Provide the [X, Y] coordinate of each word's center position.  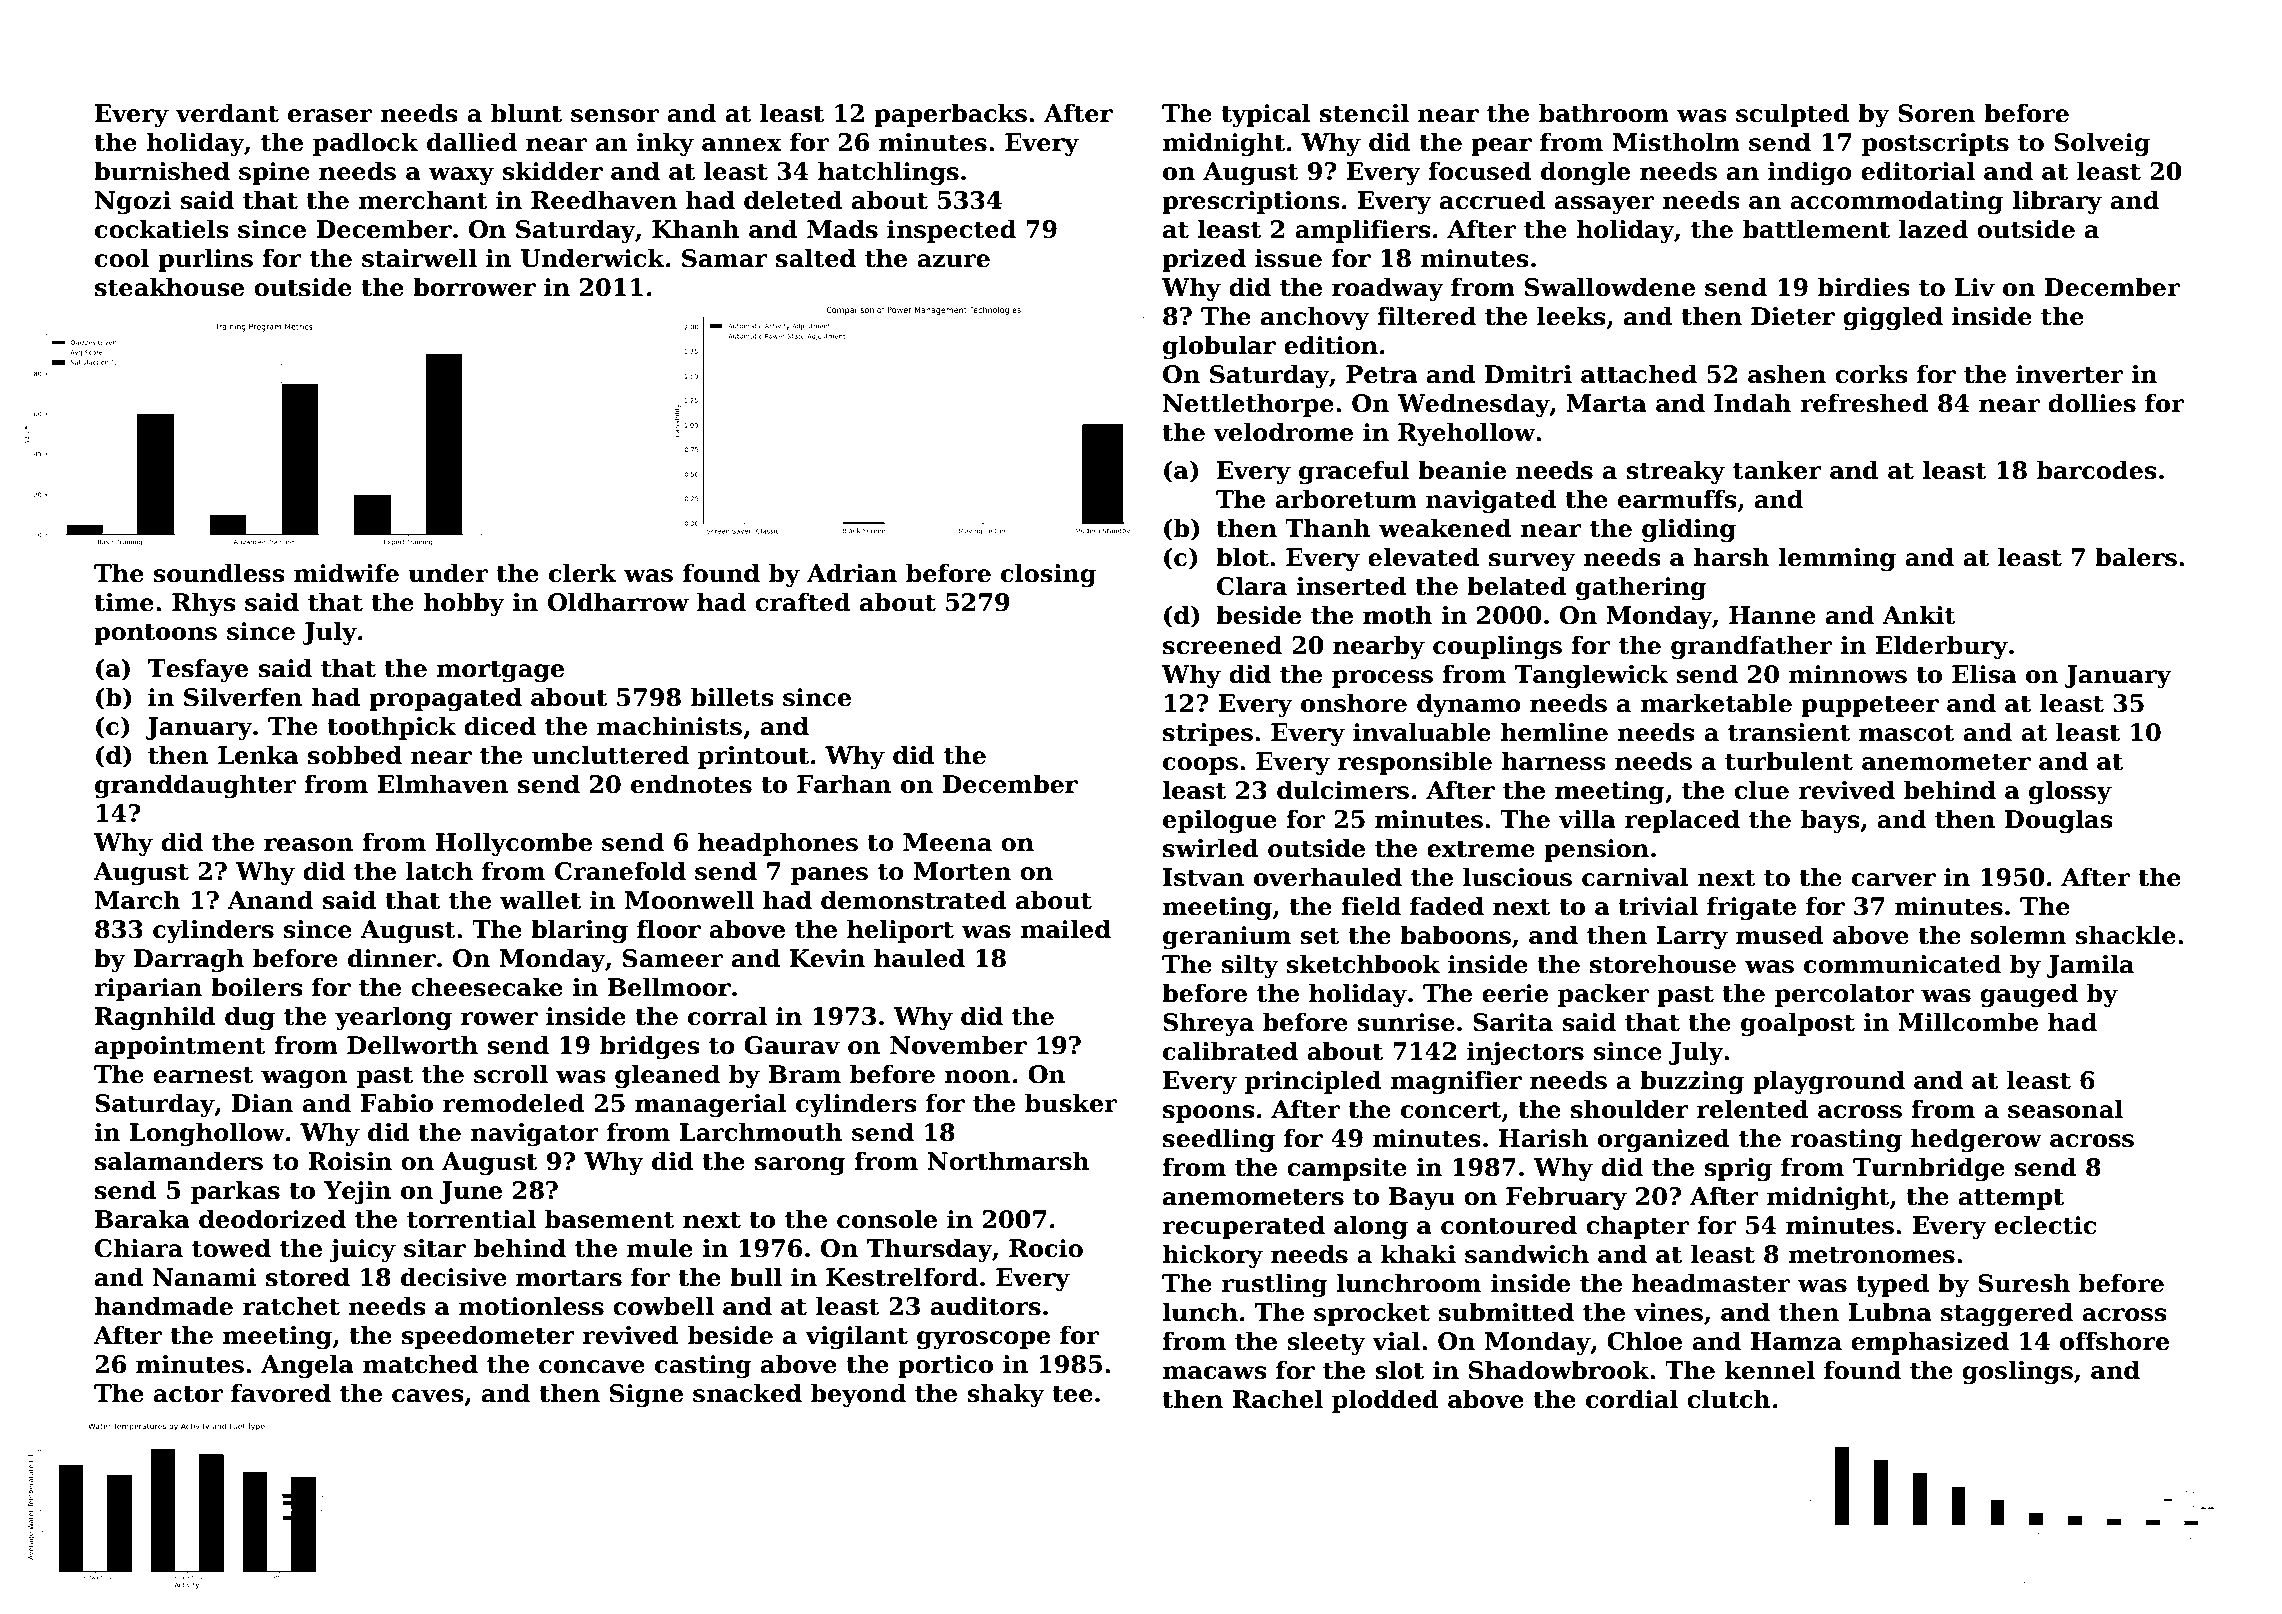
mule [660, 1248]
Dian [262, 1103]
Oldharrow [618, 602]
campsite [1347, 1169]
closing [1048, 575]
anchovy [1315, 318]
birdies [1864, 287]
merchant [423, 200]
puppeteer [1870, 706]
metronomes [1871, 1255]
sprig [1738, 1169]
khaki [1418, 1254]
